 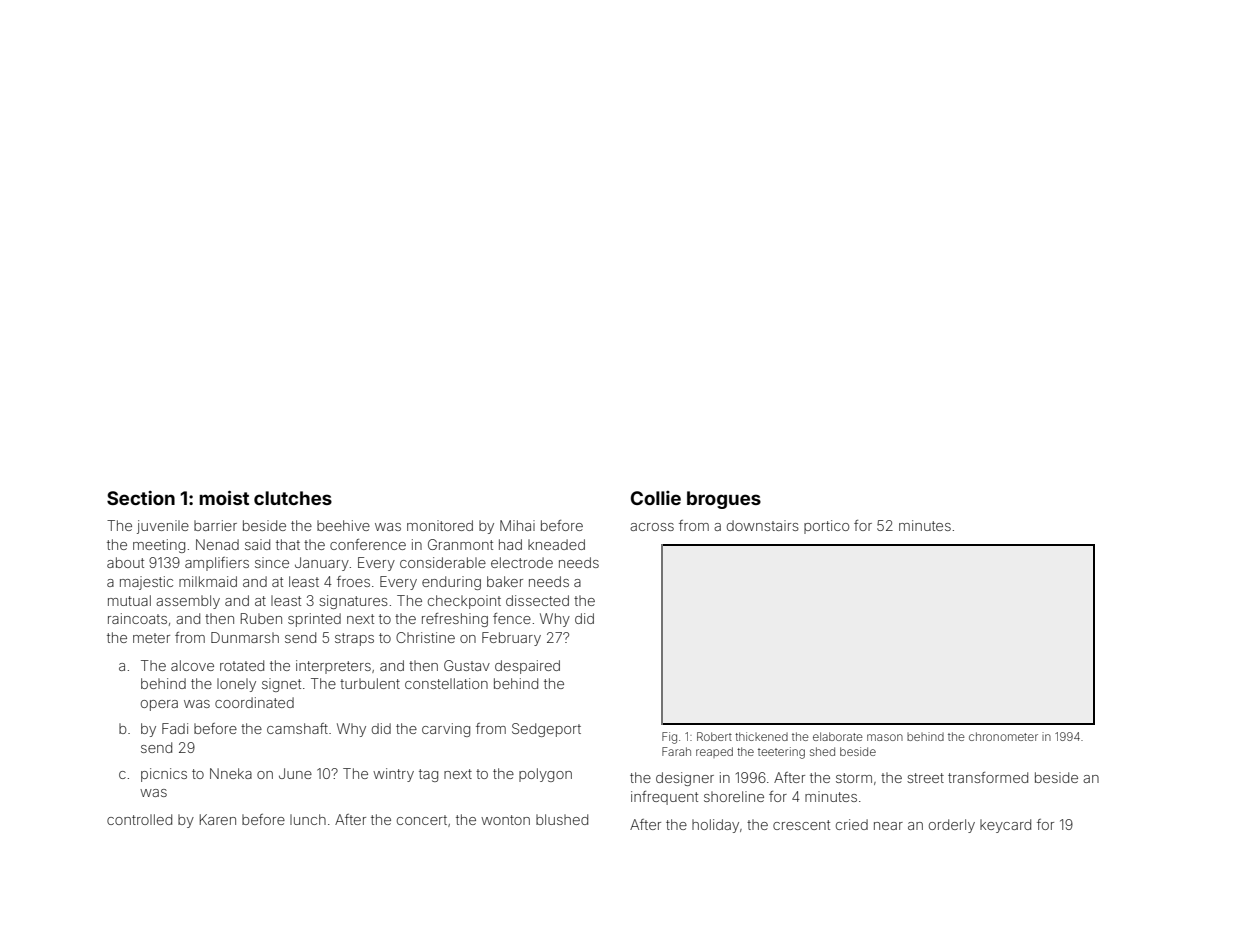 What do you see at coordinates (656, 498) in the page?
I see `Collie` at bounding box center [656, 498].
